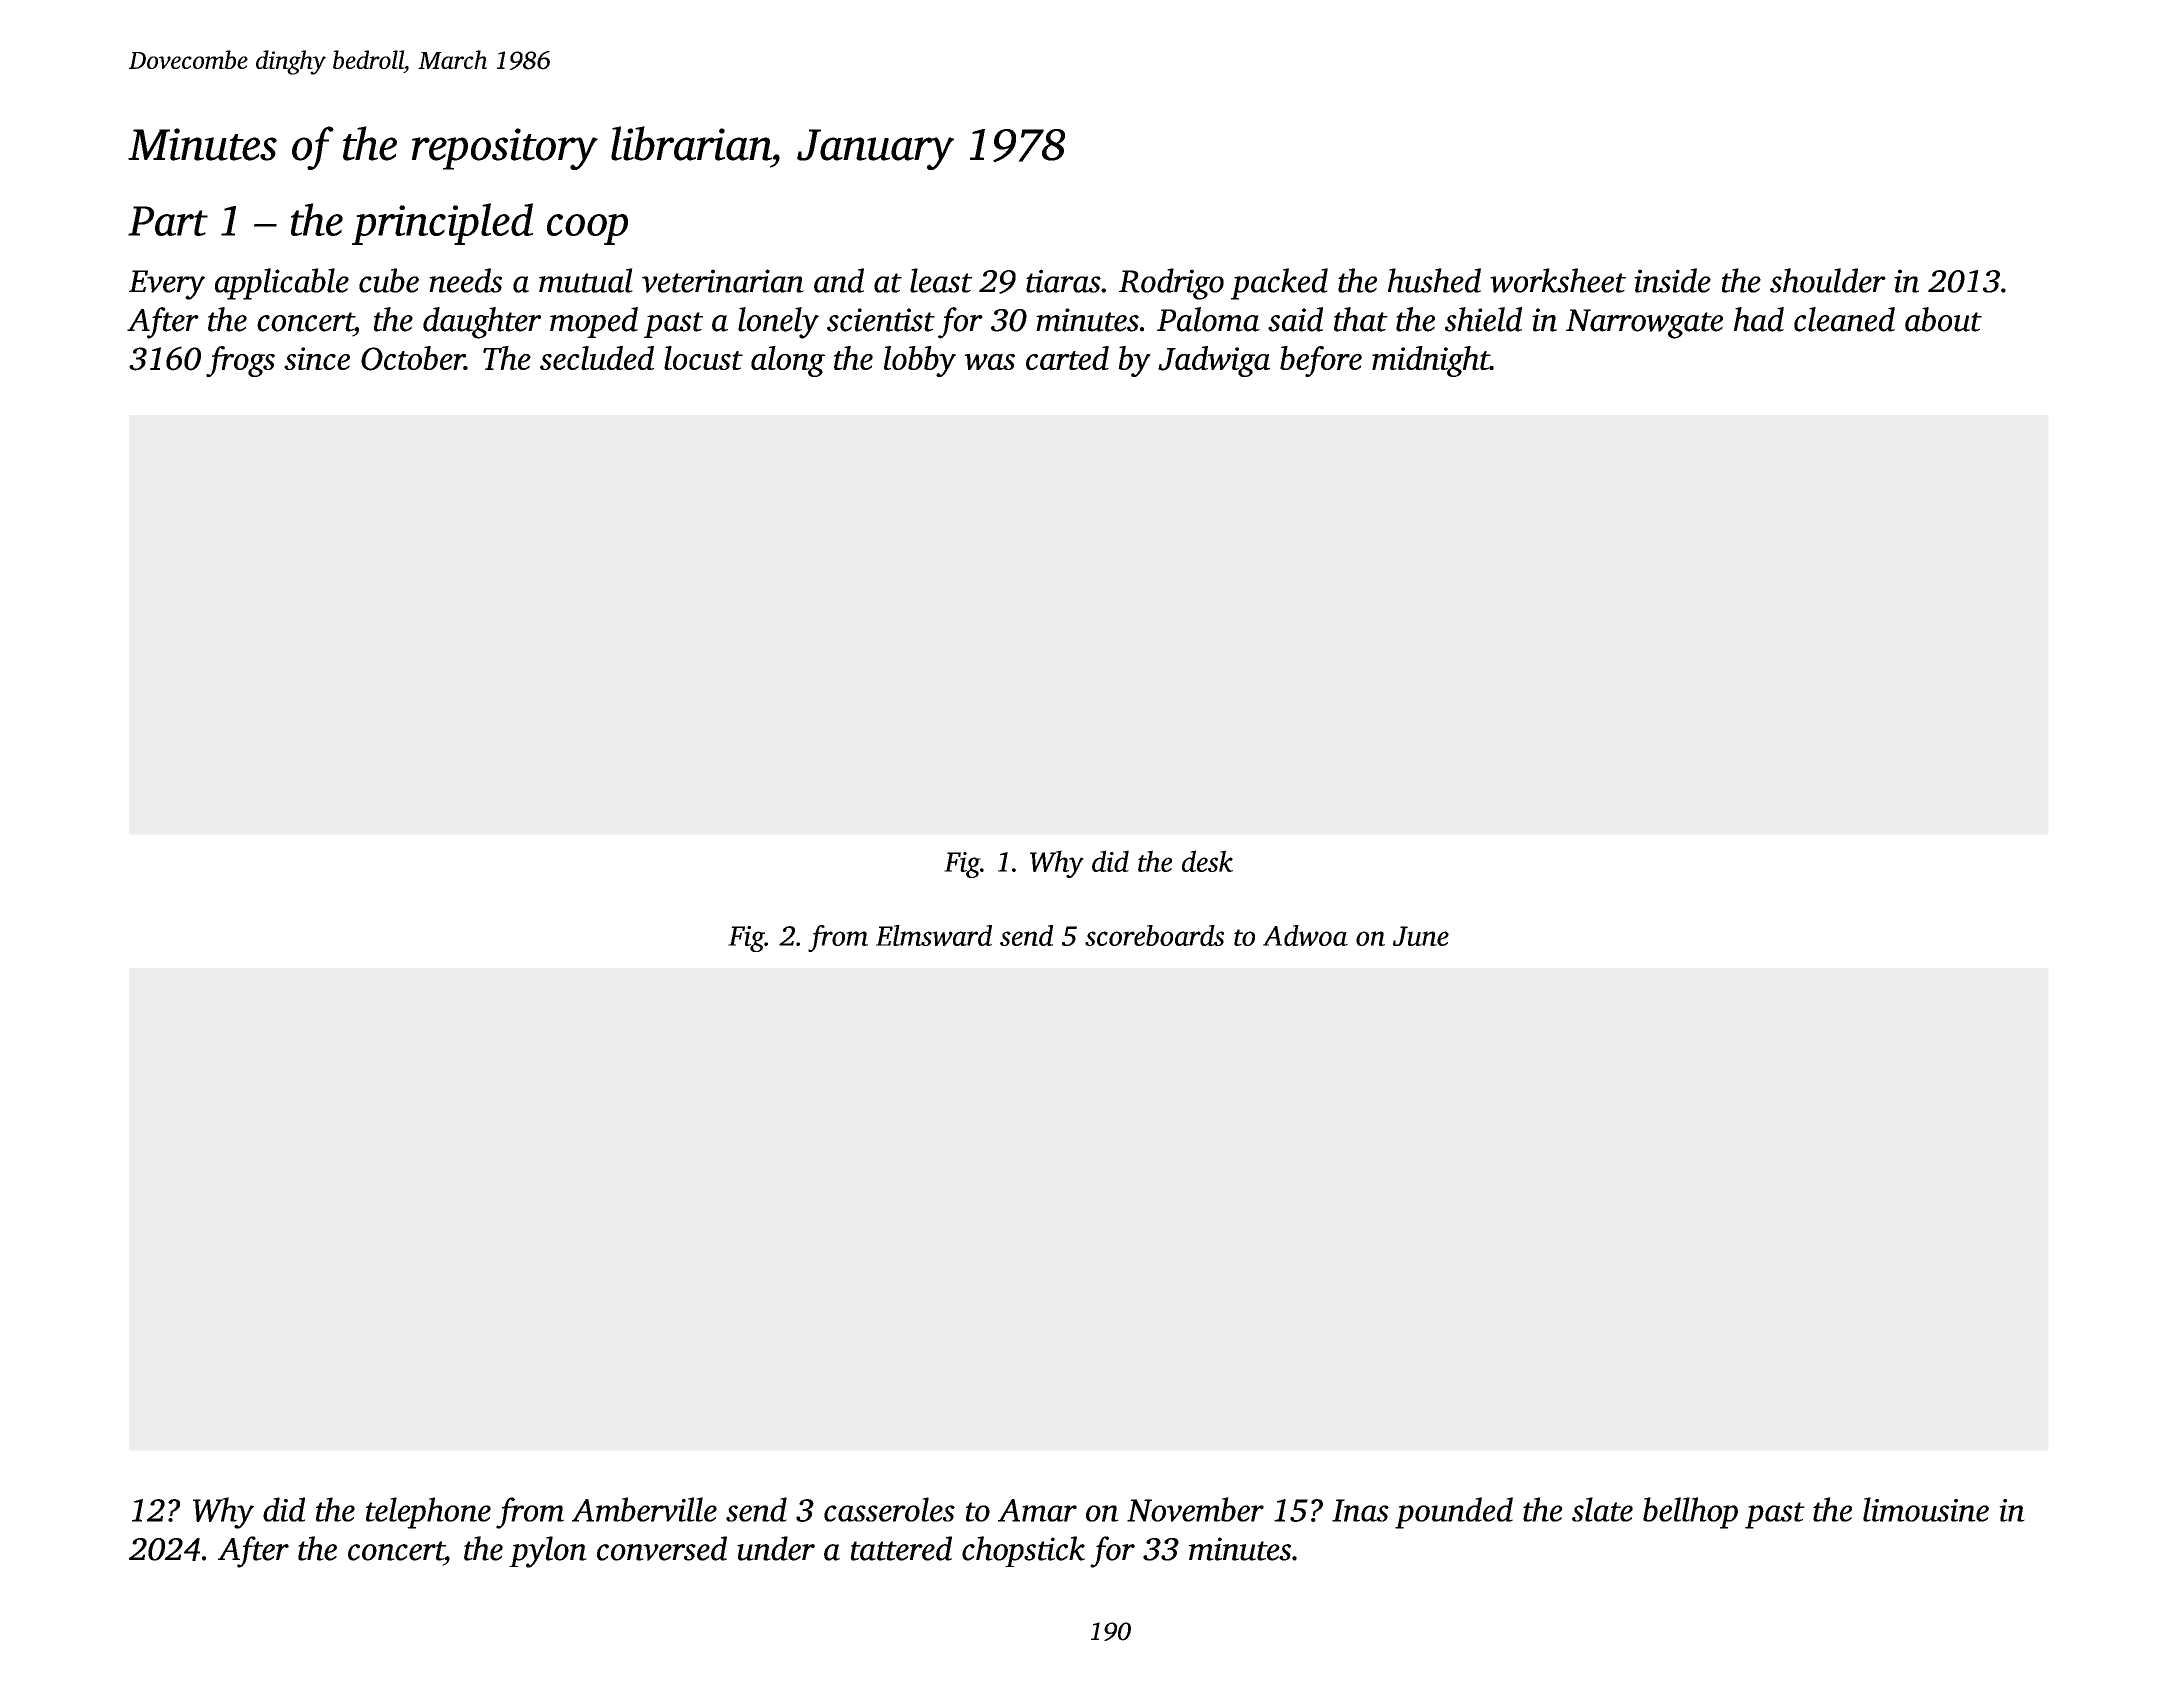  What do you see at coordinates (1828, 280) in the screenshot?
I see `shoulder` at bounding box center [1828, 280].
